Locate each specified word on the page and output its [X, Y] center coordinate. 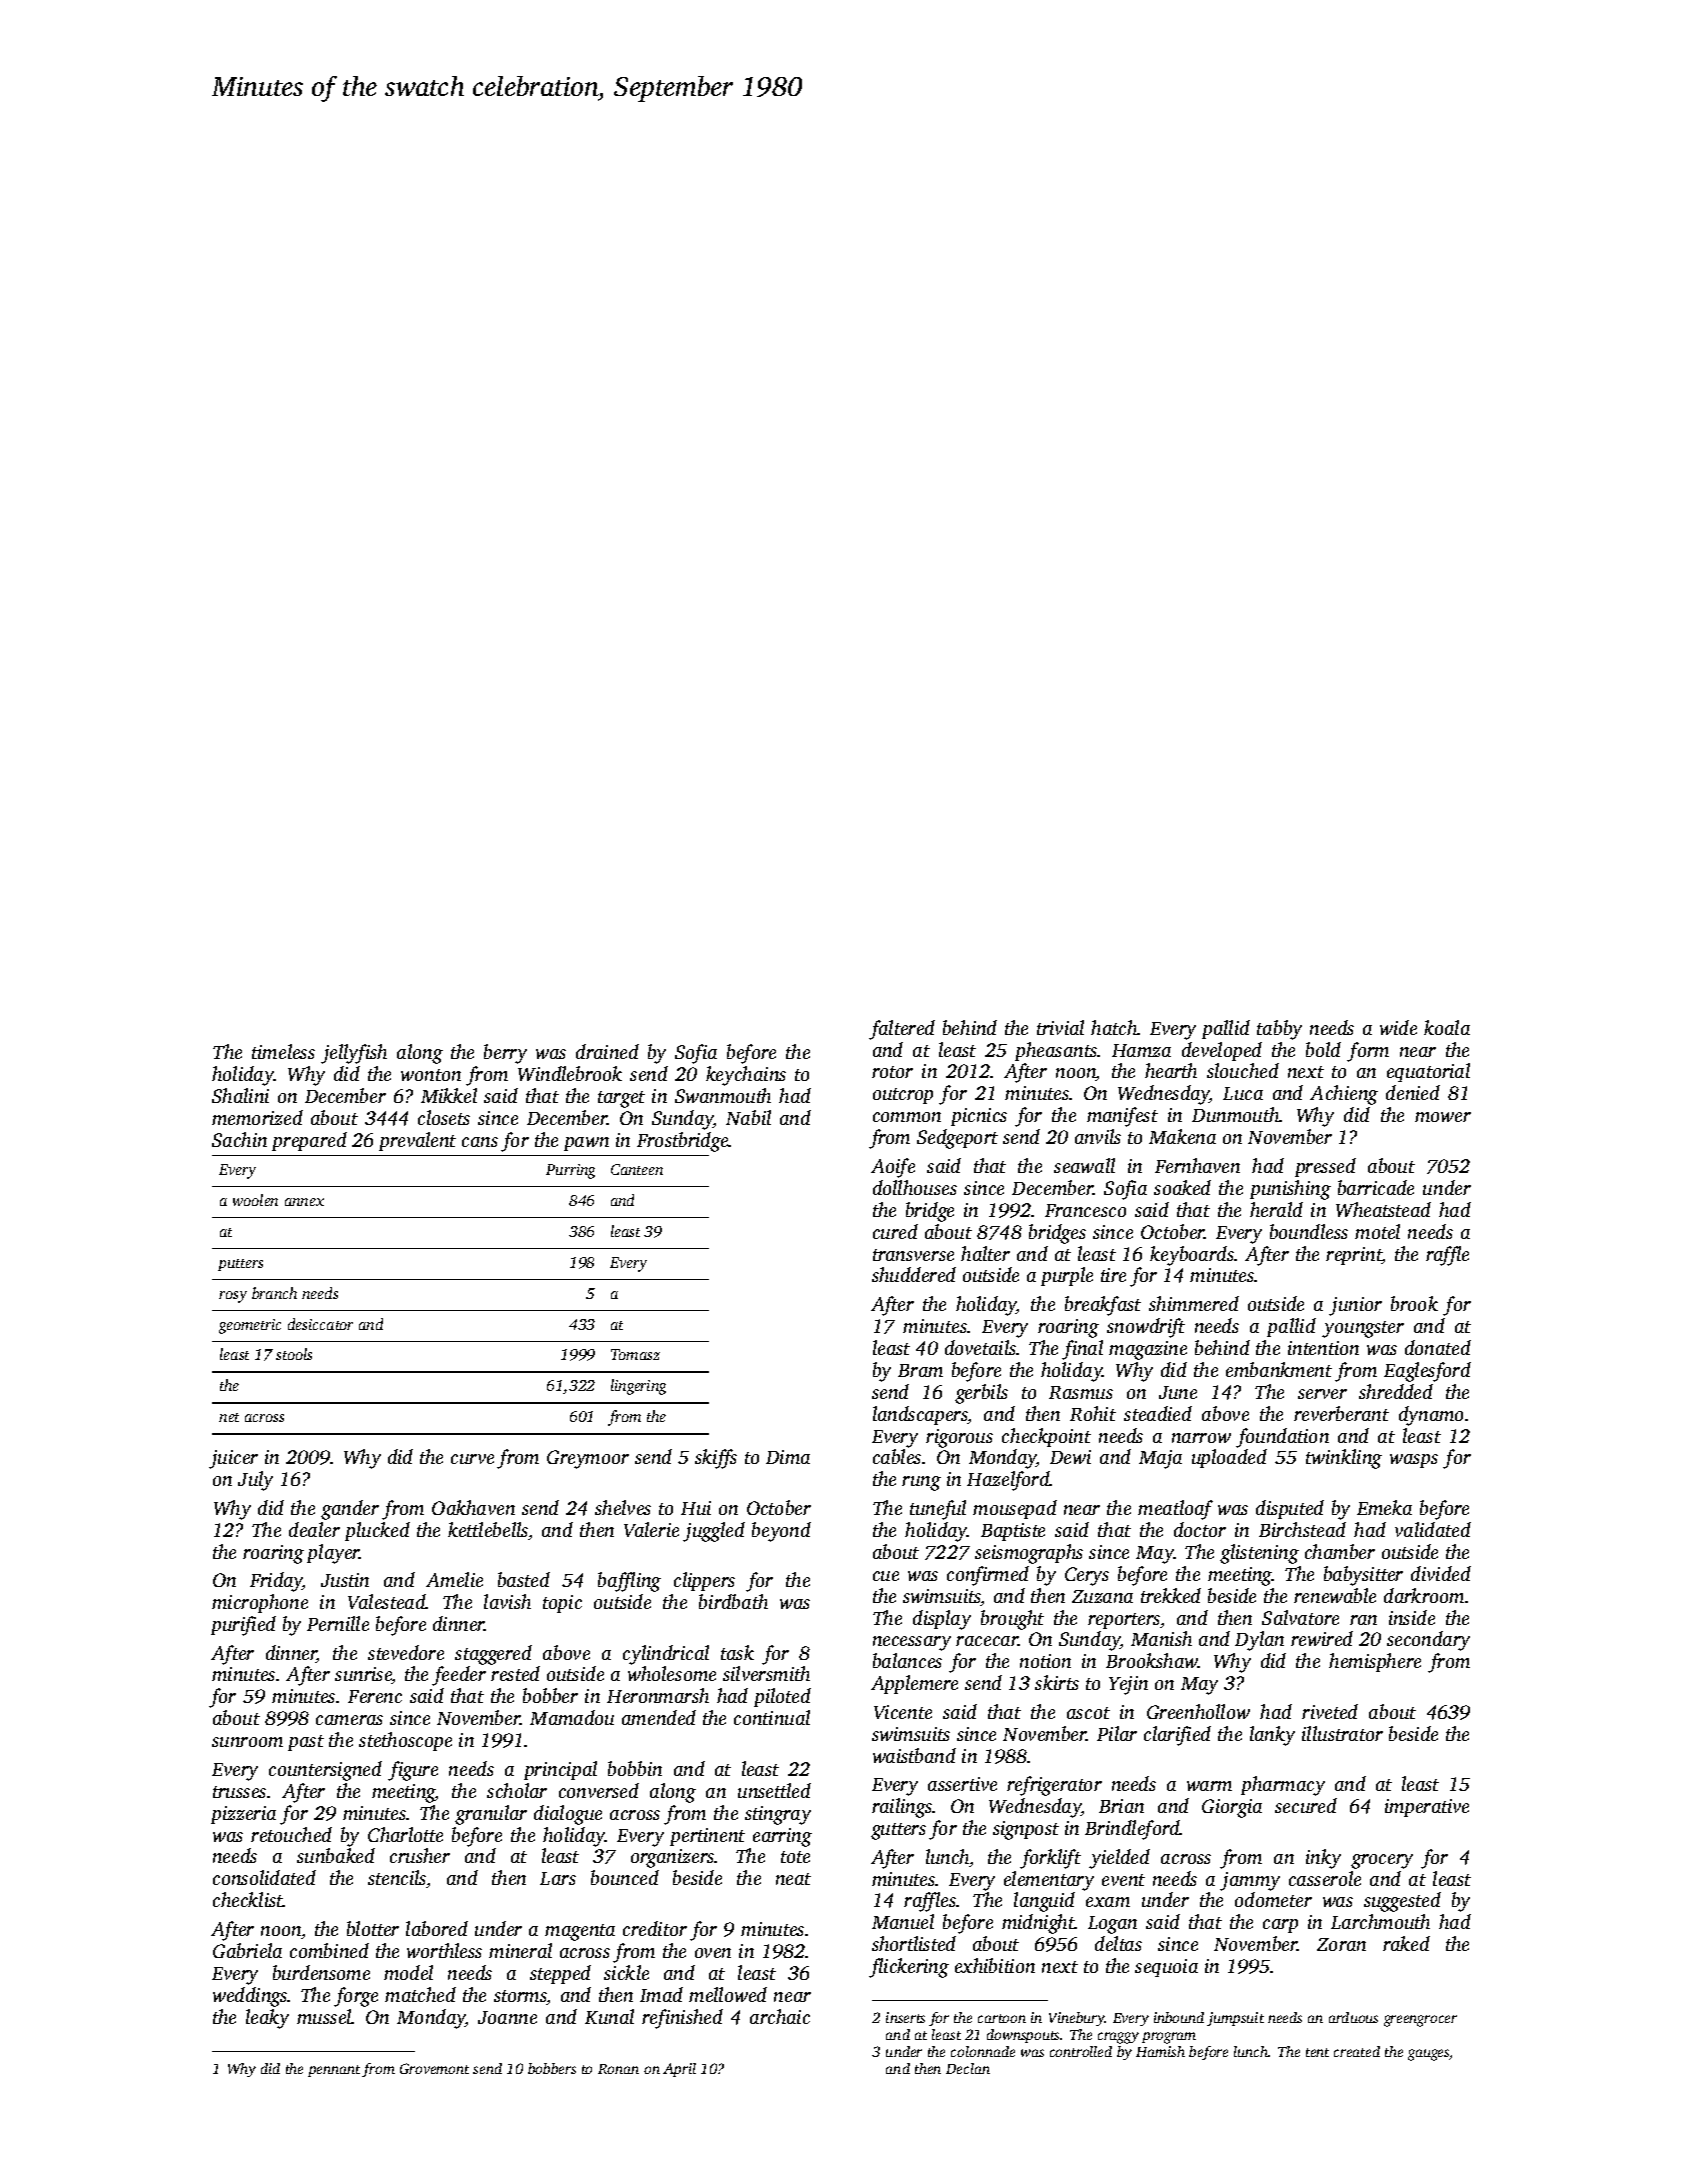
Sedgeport [957, 1139]
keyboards [1192, 1256]
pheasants [1056, 1051]
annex [304, 1202]
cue [886, 1576]
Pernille [338, 1623]
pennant [334, 2071]
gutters [898, 1831]
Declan [968, 2068]
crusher [420, 1855]
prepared [309, 1141]
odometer [1273, 1899]
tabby [1279, 1030]
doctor [1200, 1529]
